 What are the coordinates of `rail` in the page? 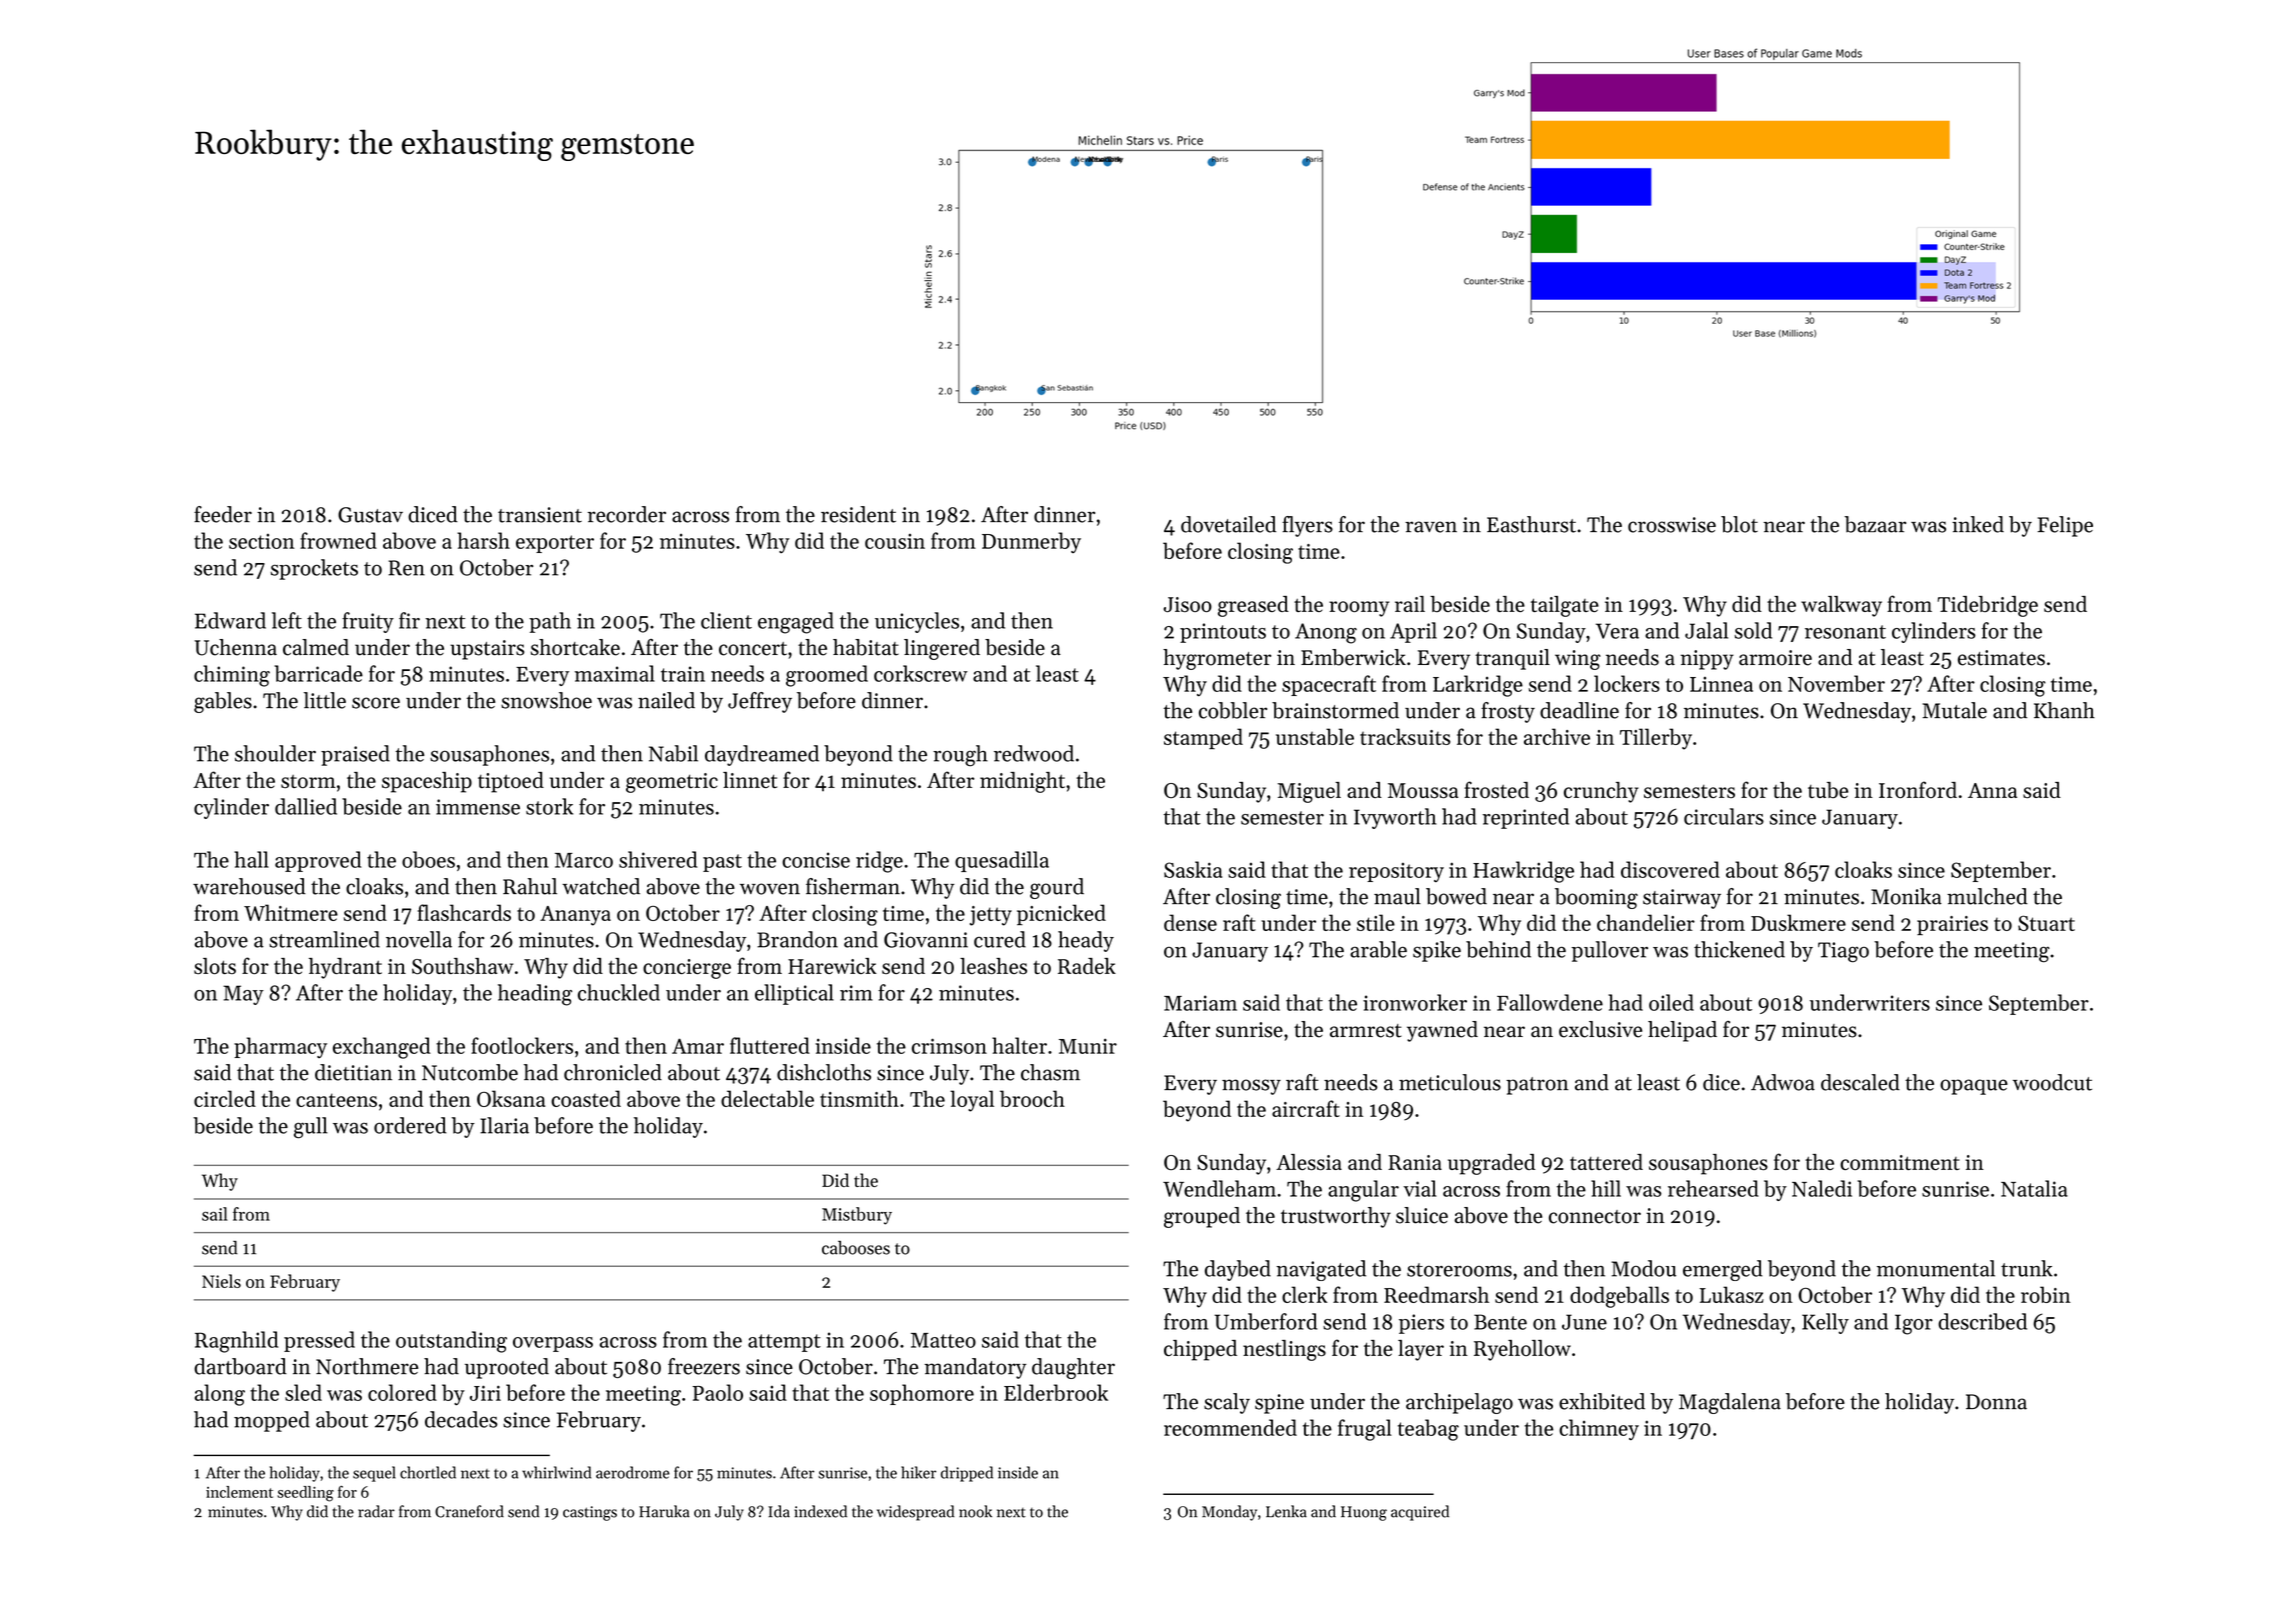 It's located at (1410, 604).
